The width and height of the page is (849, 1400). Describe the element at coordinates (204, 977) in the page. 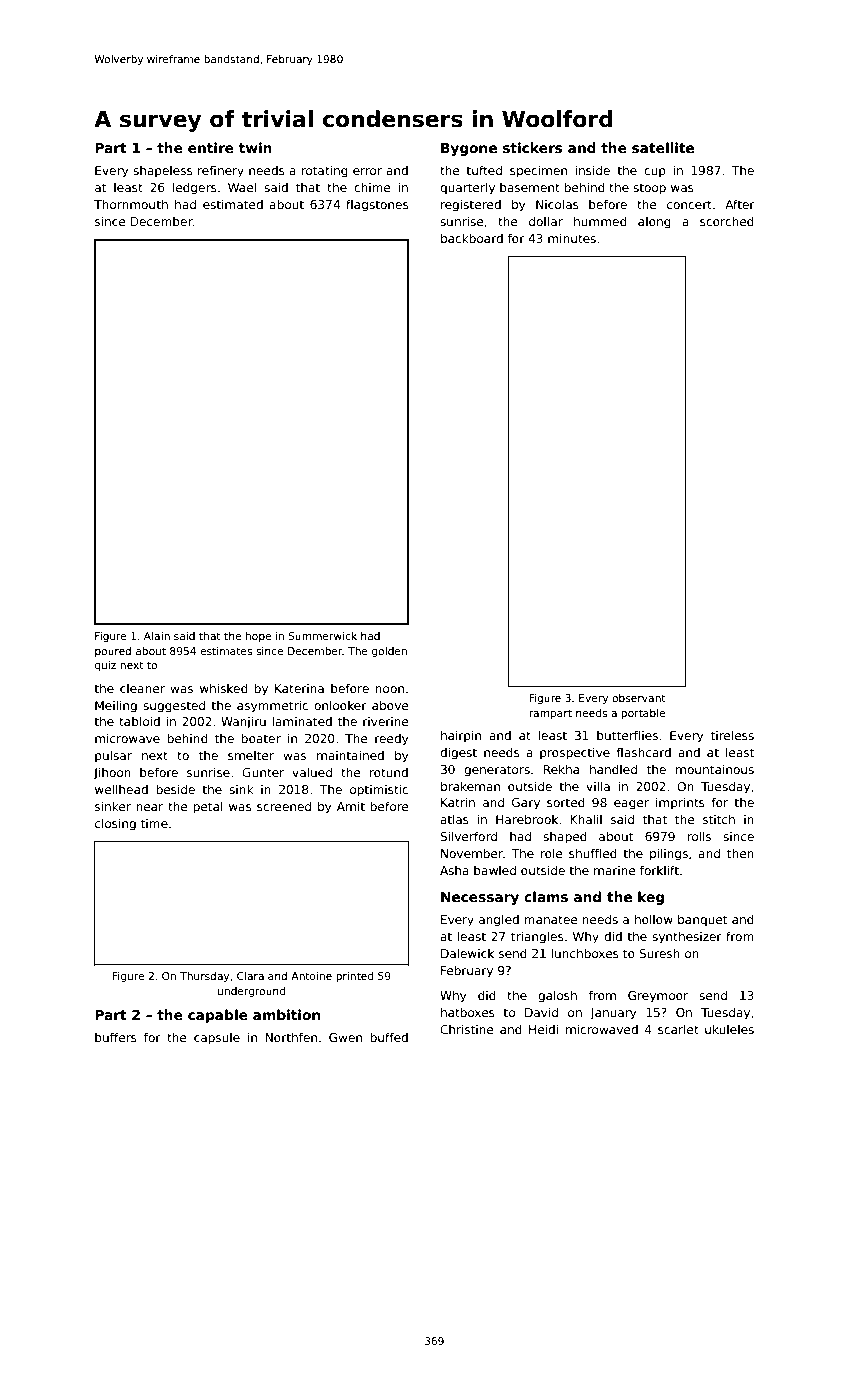

I see `Thursday` at that location.
